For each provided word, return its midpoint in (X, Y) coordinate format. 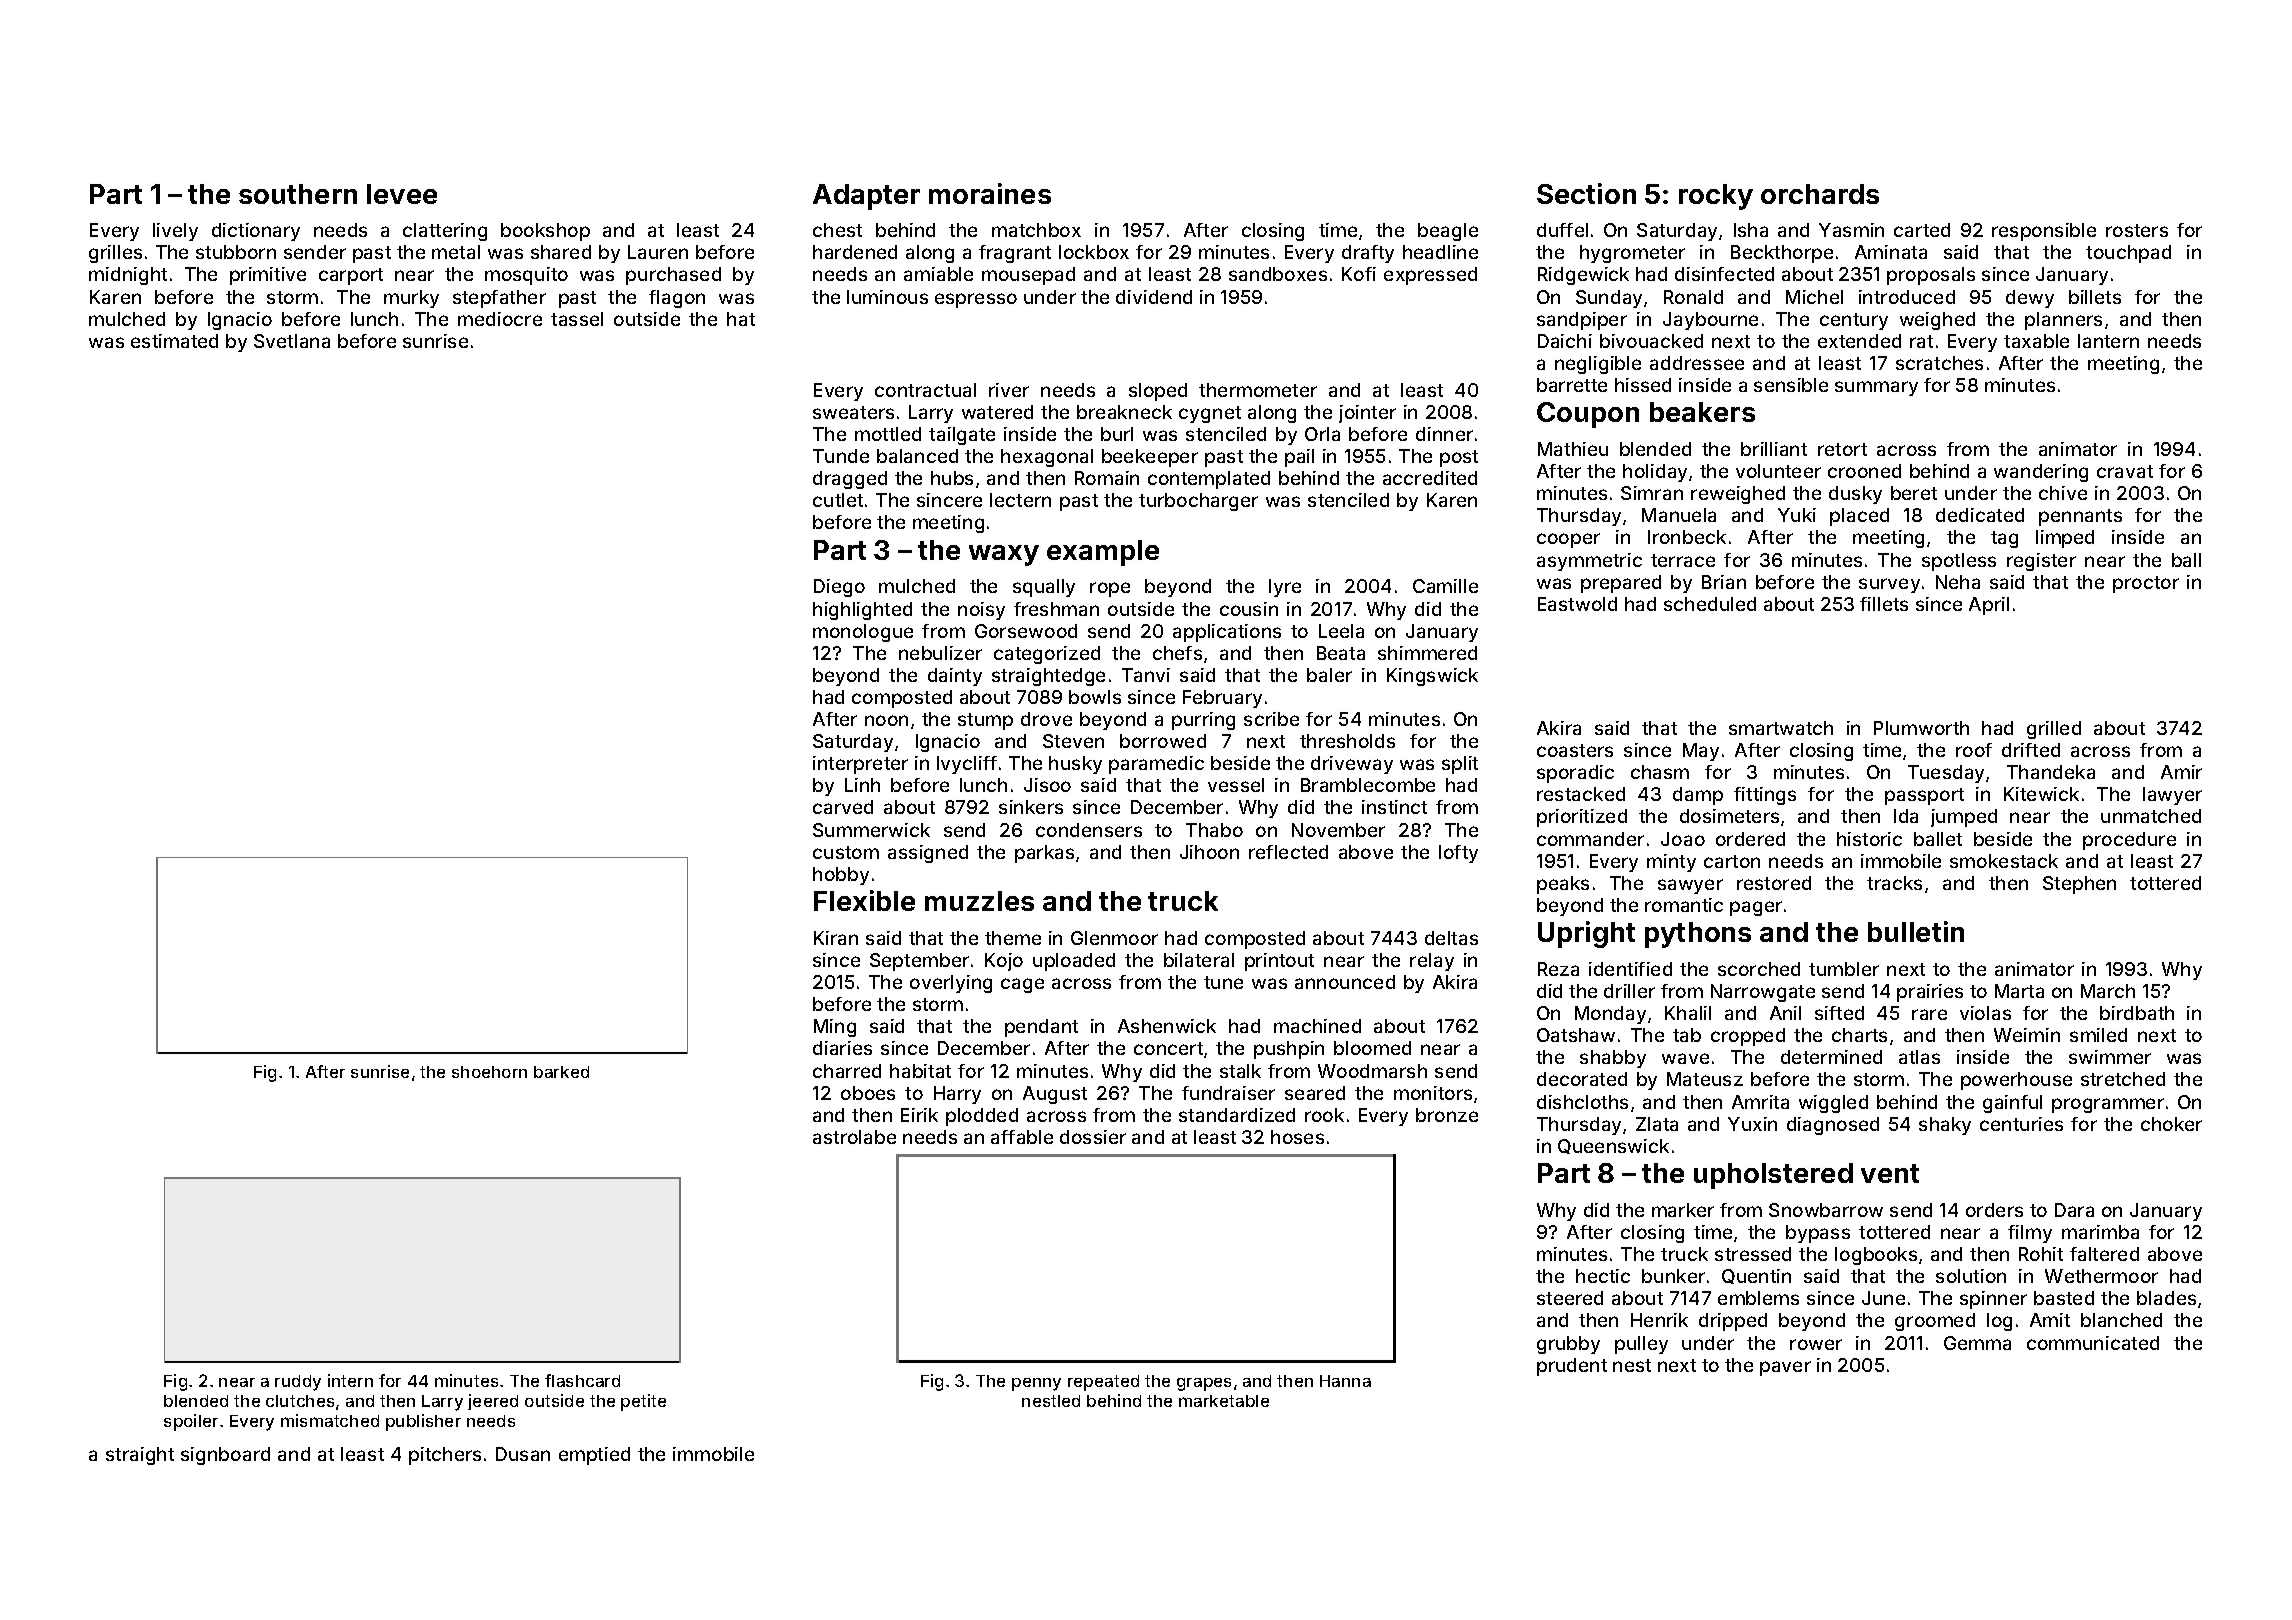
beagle (1448, 232)
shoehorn (489, 1072)
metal (456, 252)
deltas (1451, 938)
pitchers (445, 1456)
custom (846, 852)
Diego (839, 588)
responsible (2044, 232)
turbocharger (1198, 502)
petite (643, 1402)
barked (561, 1072)
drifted (2031, 750)
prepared (1621, 584)
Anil (1785, 1013)
